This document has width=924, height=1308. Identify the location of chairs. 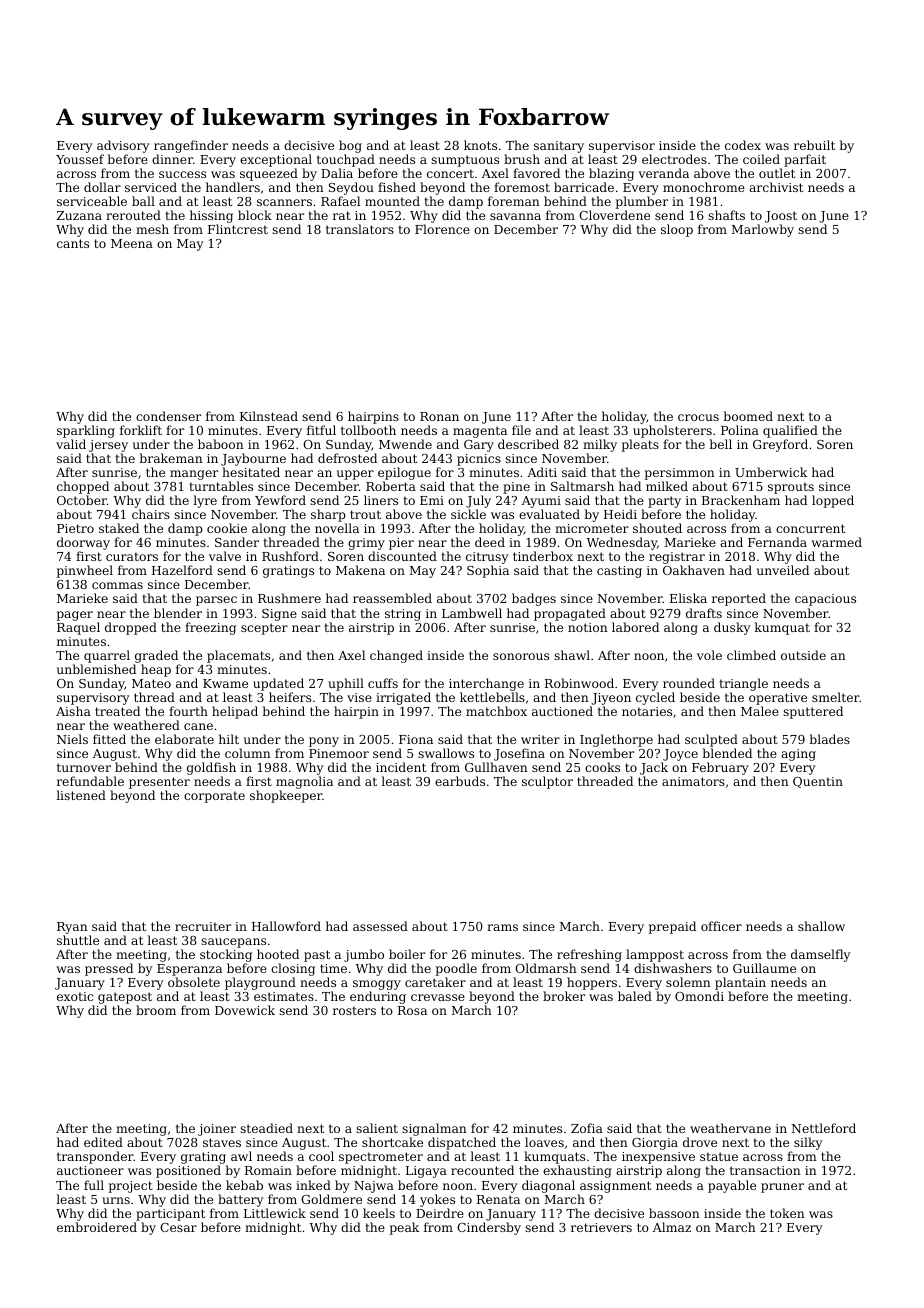
(151, 514).
